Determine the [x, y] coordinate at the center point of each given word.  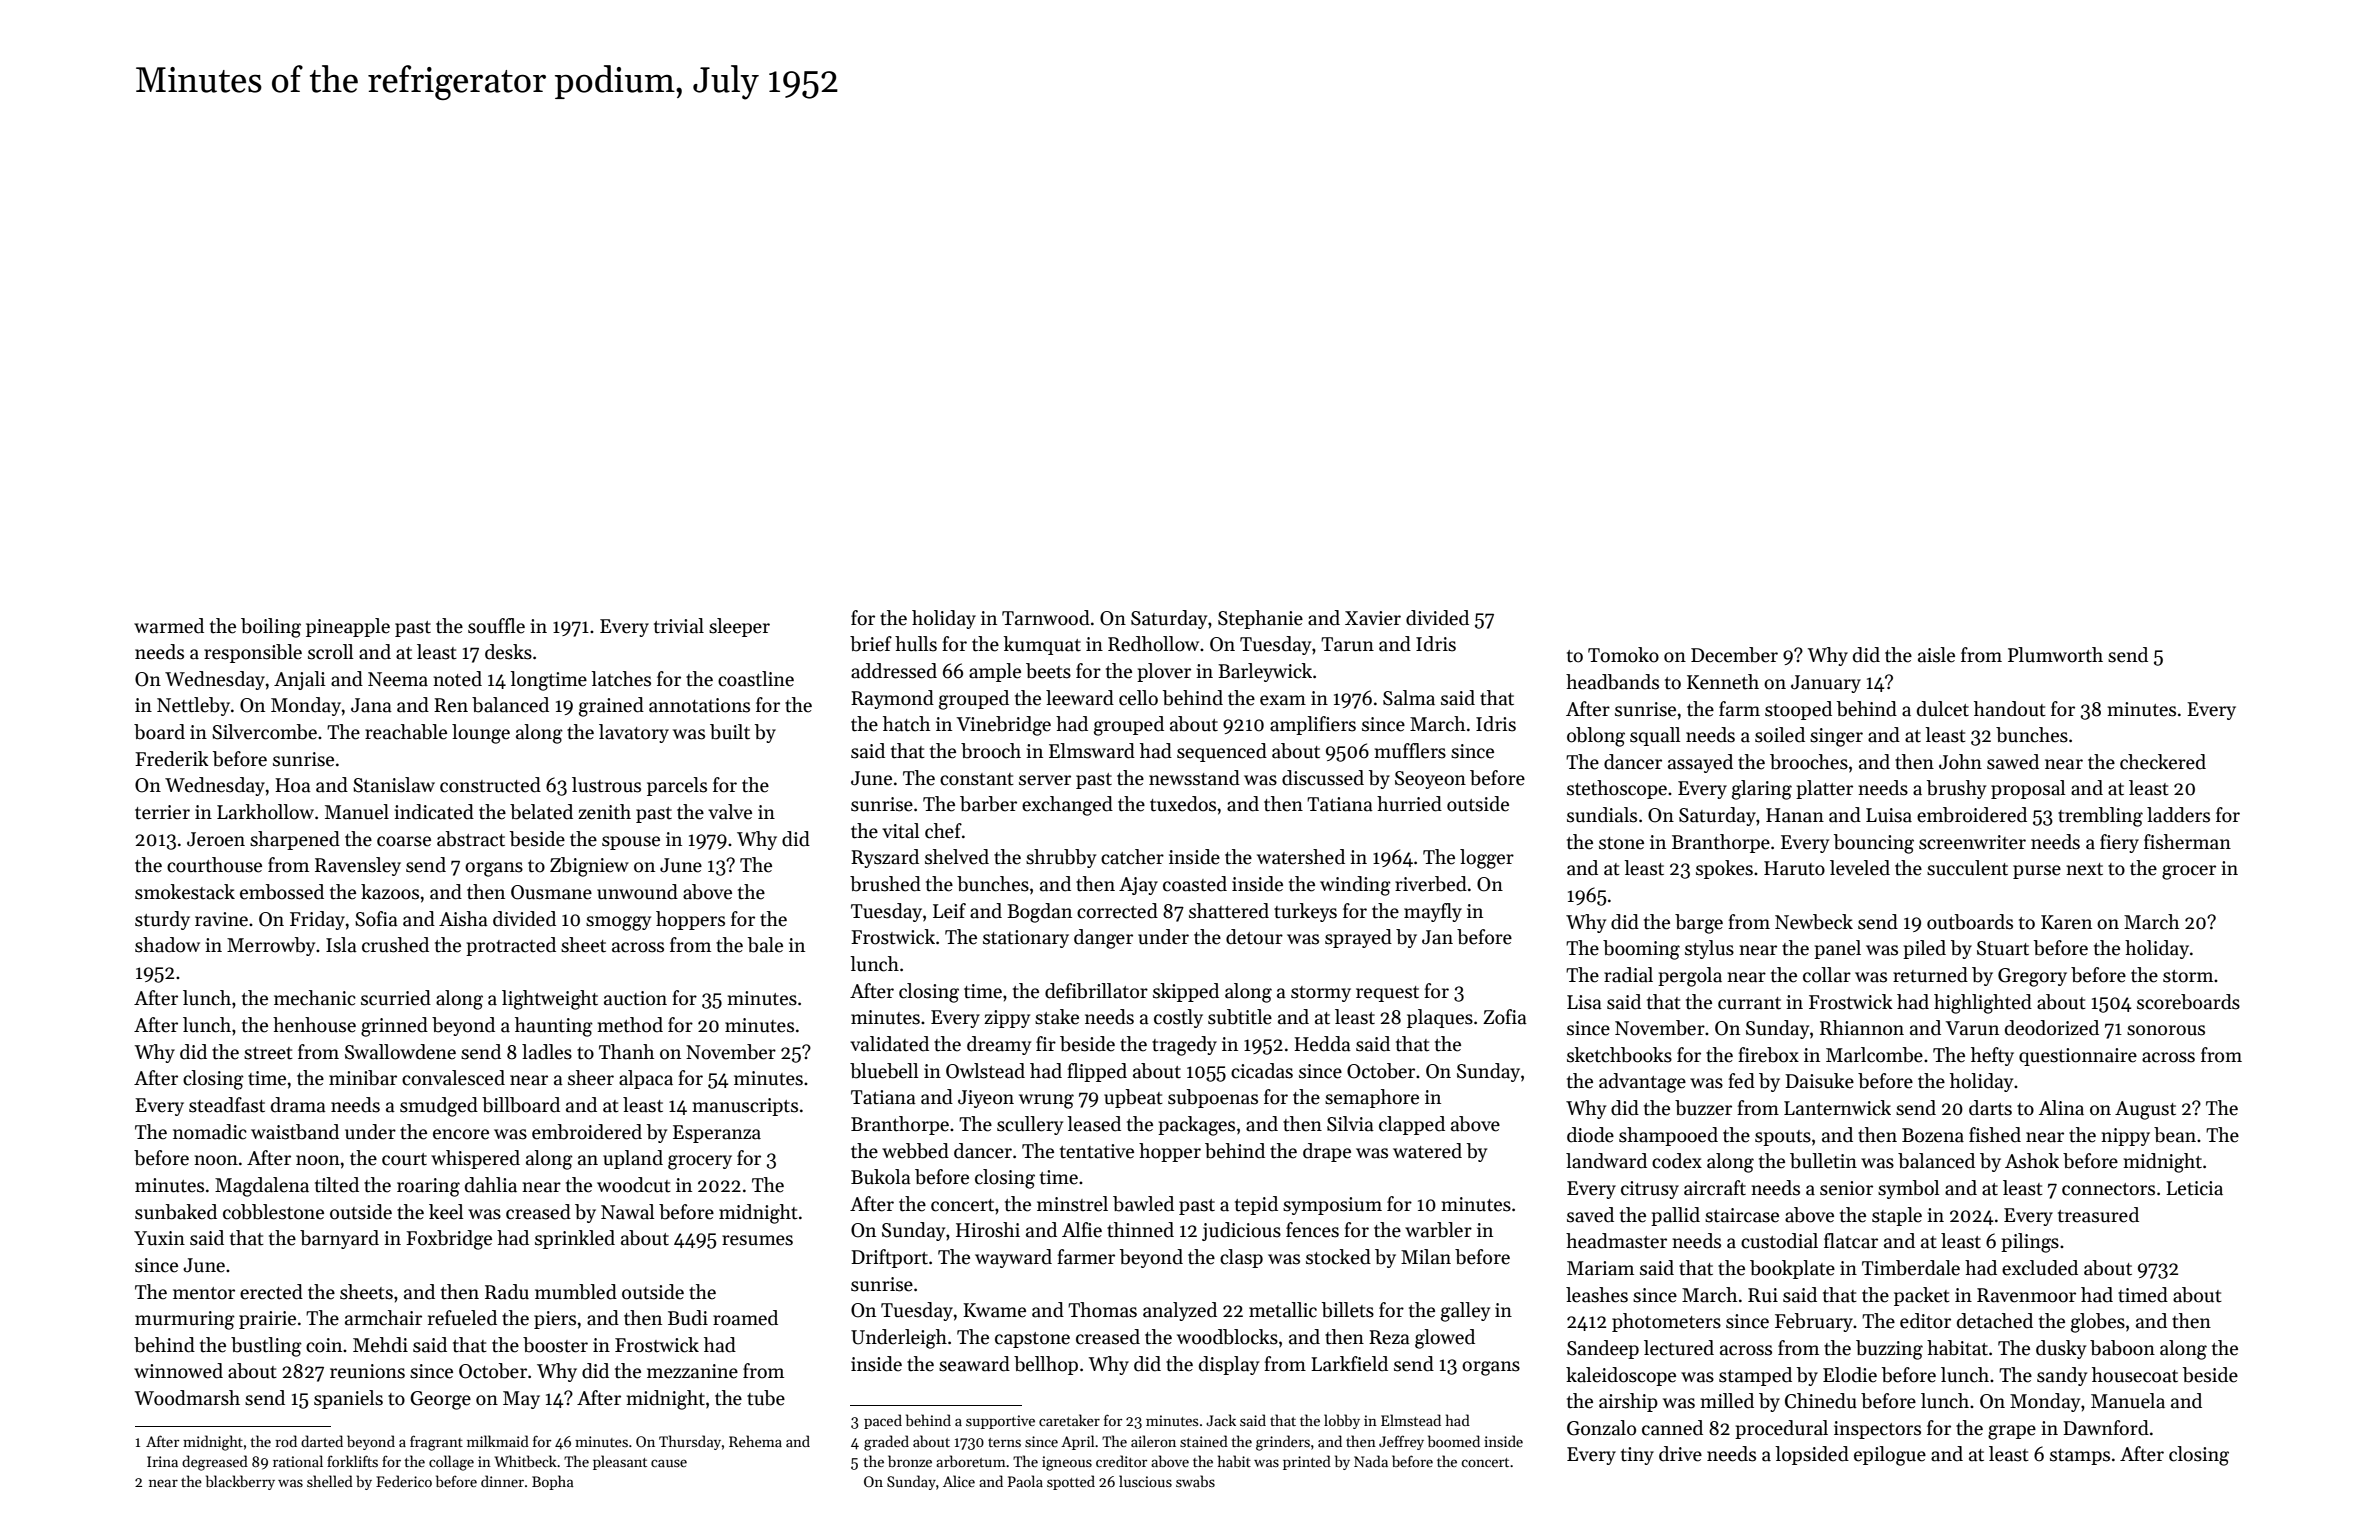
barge [1699, 924]
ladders [2178, 815]
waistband [295, 1132]
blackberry [240, 1482]
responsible [253, 653]
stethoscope [1617, 789]
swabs [1195, 1481]
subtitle [1240, 1017]
